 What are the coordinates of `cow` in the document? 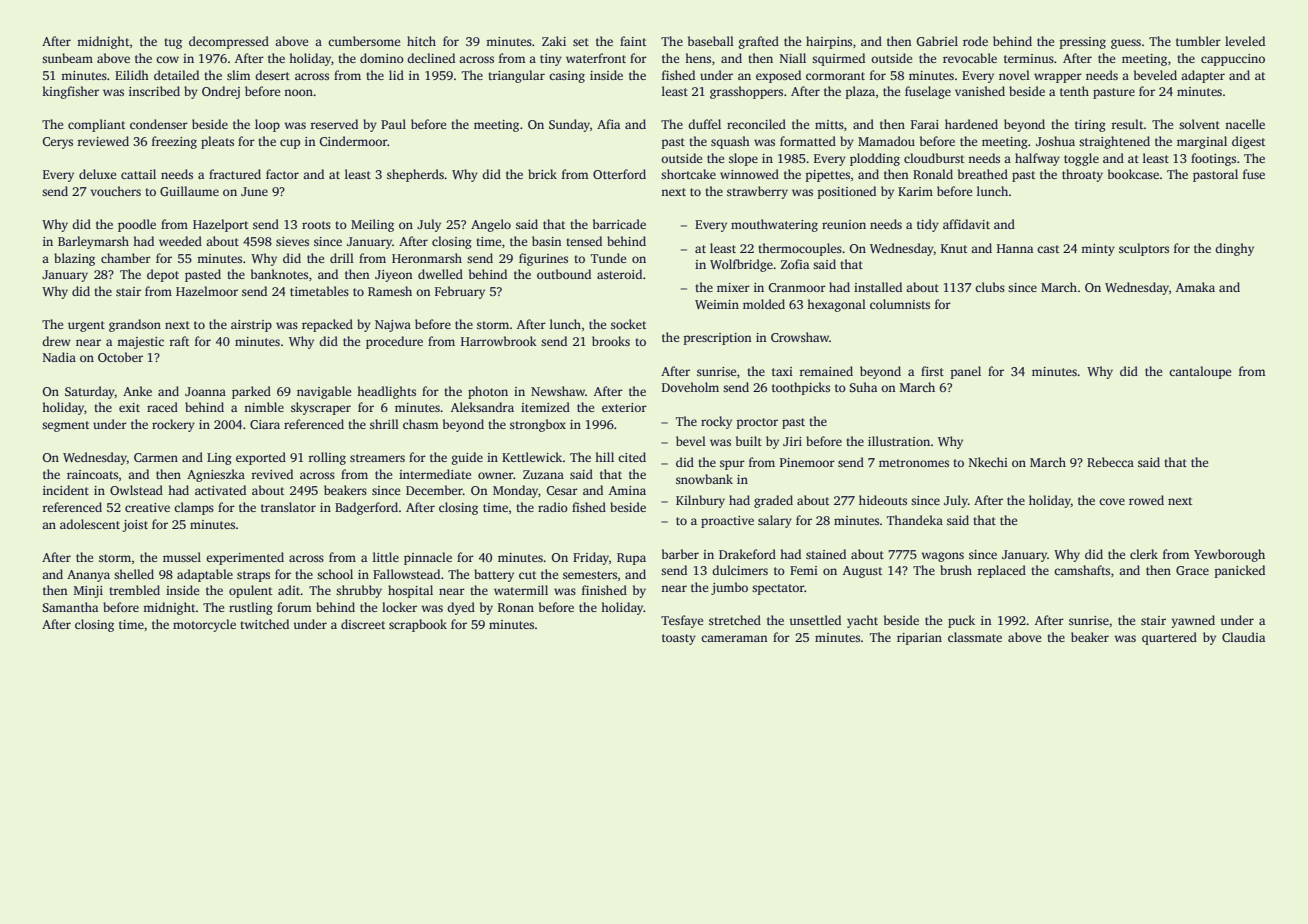 It's located at (167, 59).
